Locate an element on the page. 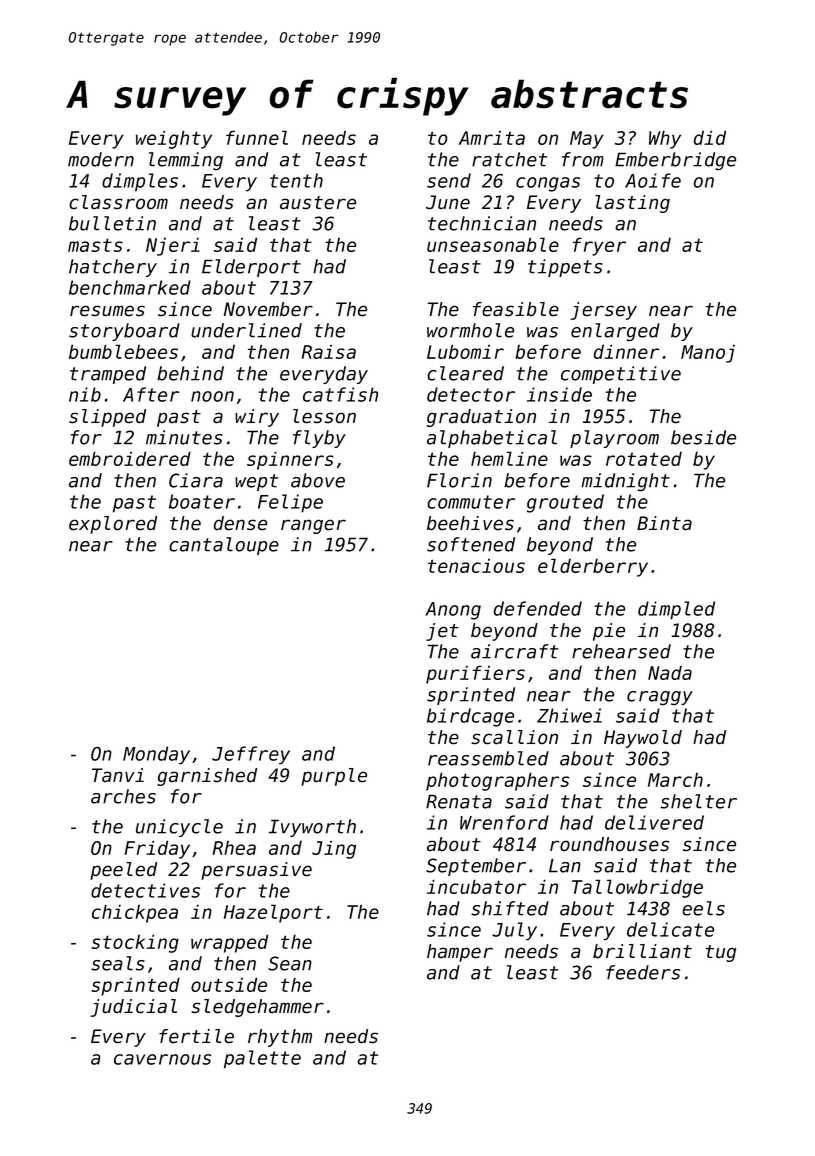  seals is located at coordinates (118, 963).
